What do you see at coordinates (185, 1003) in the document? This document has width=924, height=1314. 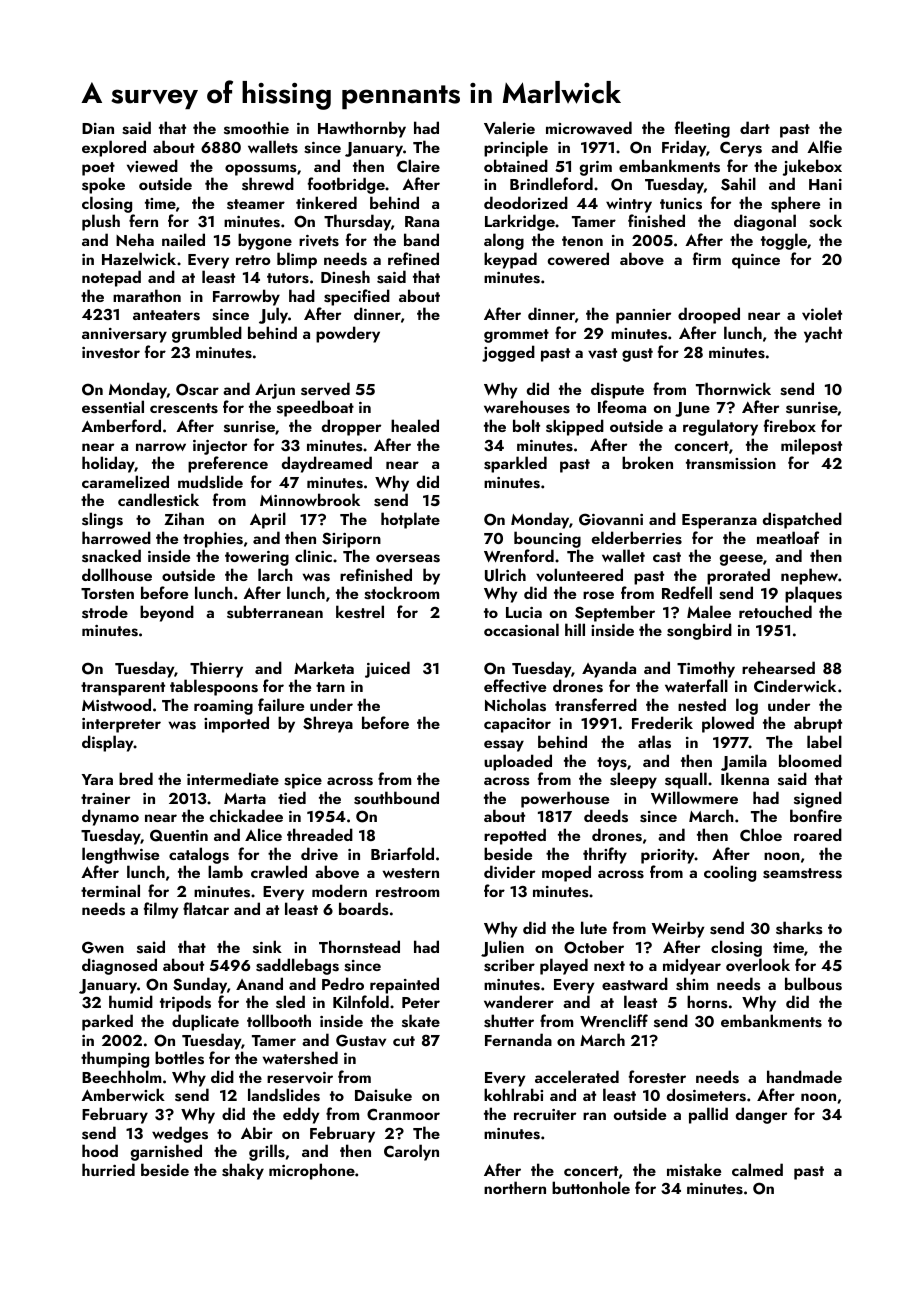 I see `tripods` at bounding box center [185, 1003].
